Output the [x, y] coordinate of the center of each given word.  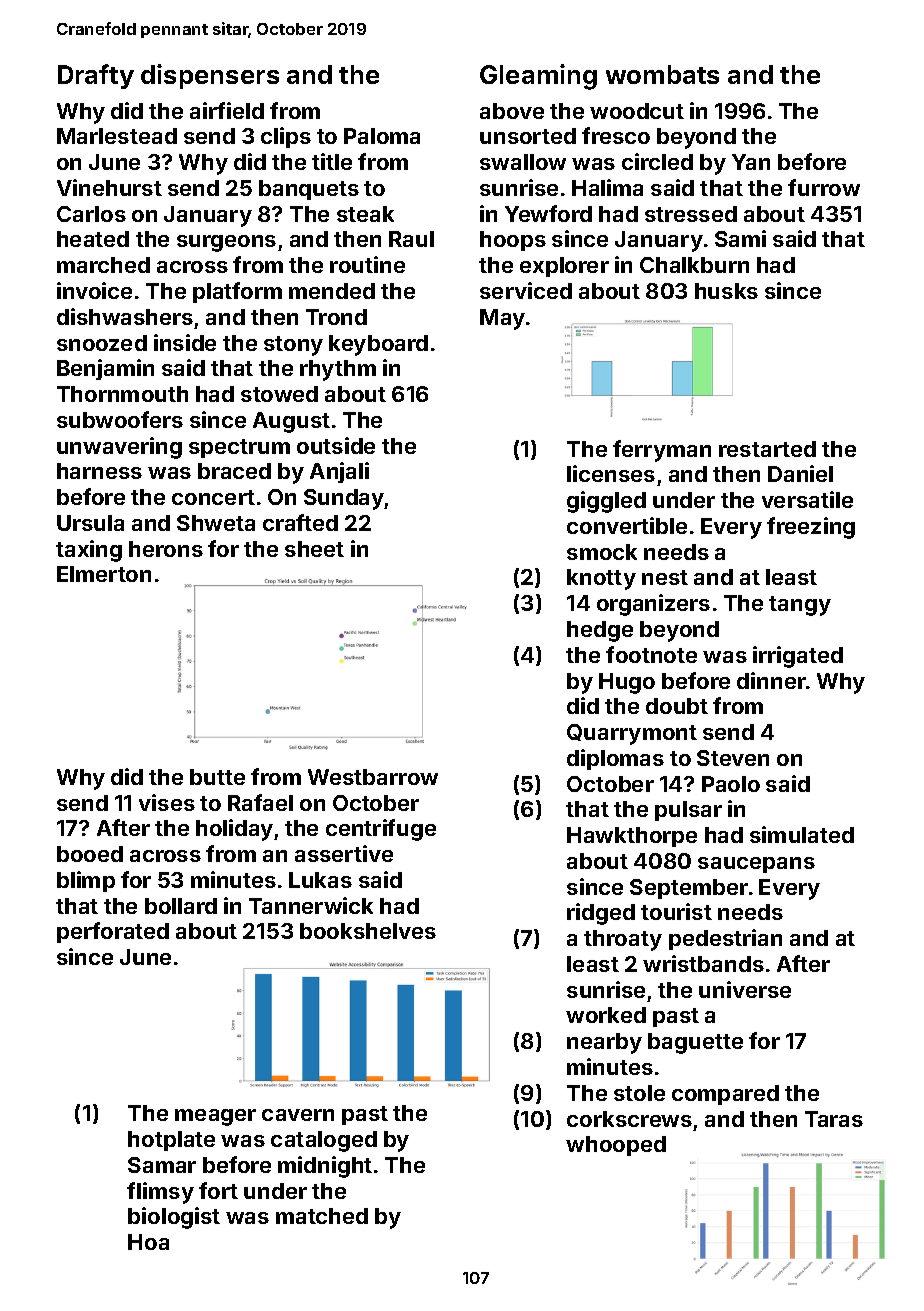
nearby [604, 1043]
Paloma [382, 136]
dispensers [210, 76]
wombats [662, 74]
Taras [834, 1119]
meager [215, 1117]
